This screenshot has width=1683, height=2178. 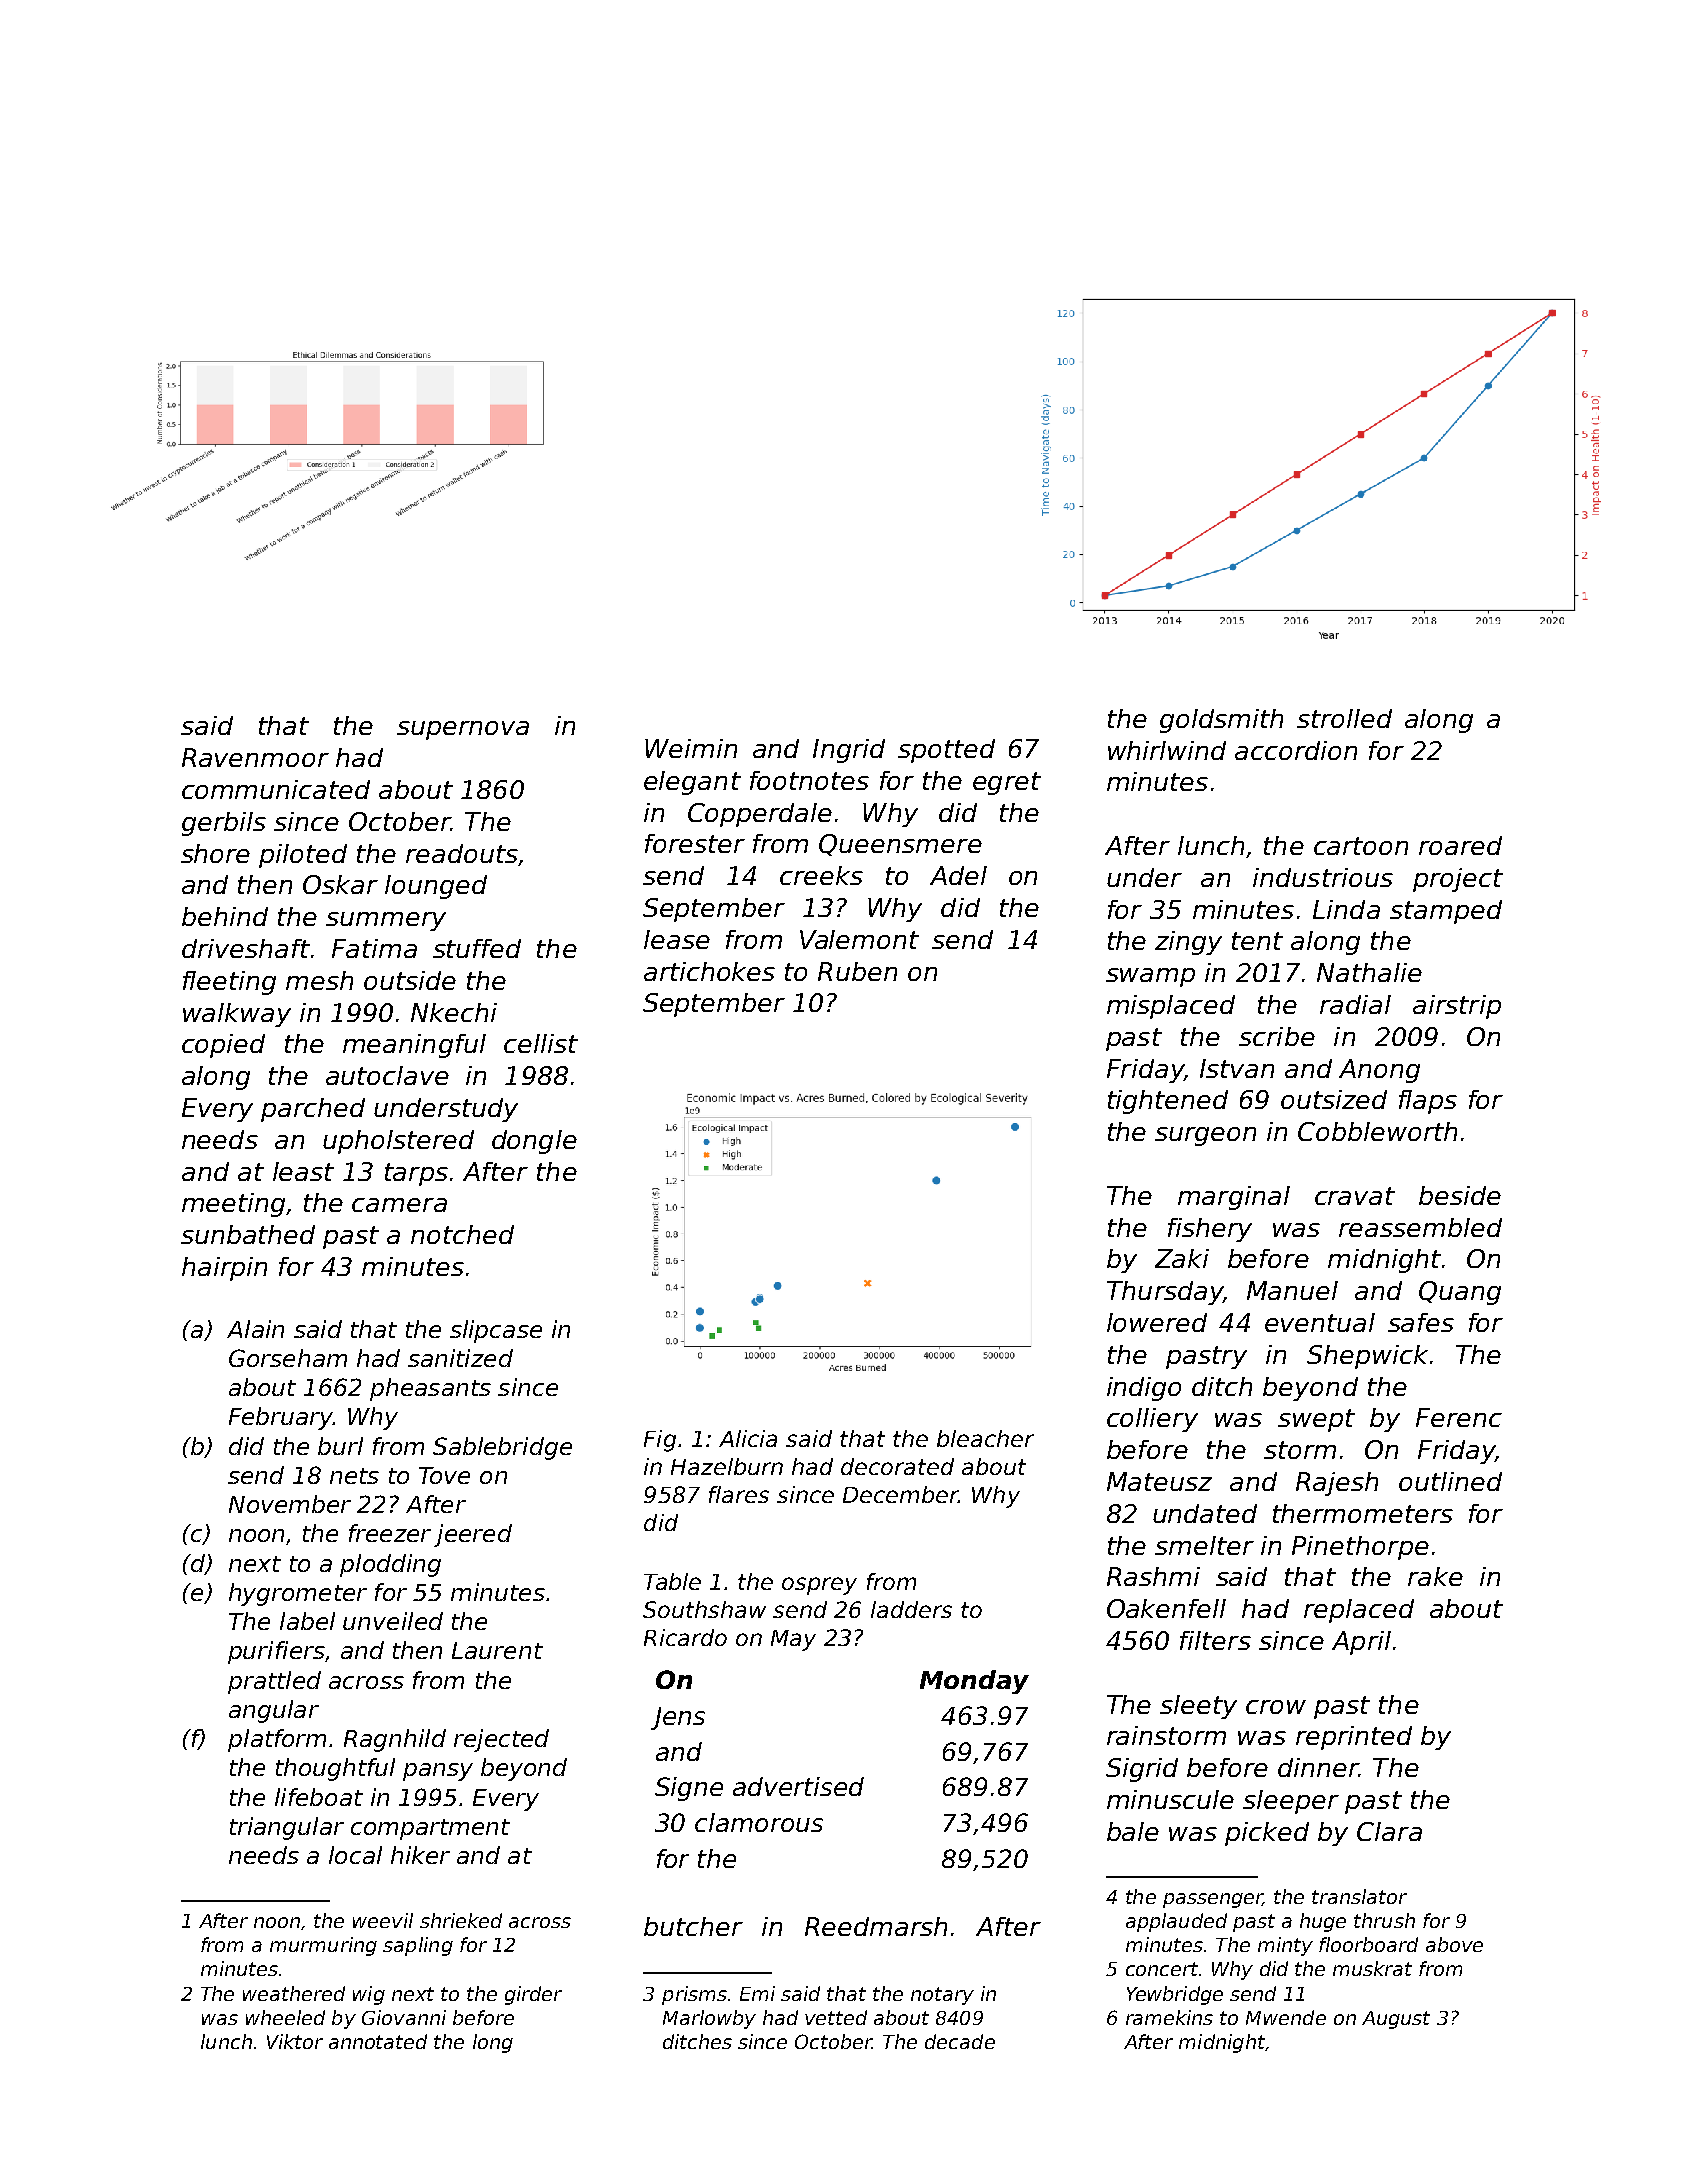 What do you see at coordinates (462, 853) in the screenshot?
I see `readouts` at bounding box center [462, 853].
